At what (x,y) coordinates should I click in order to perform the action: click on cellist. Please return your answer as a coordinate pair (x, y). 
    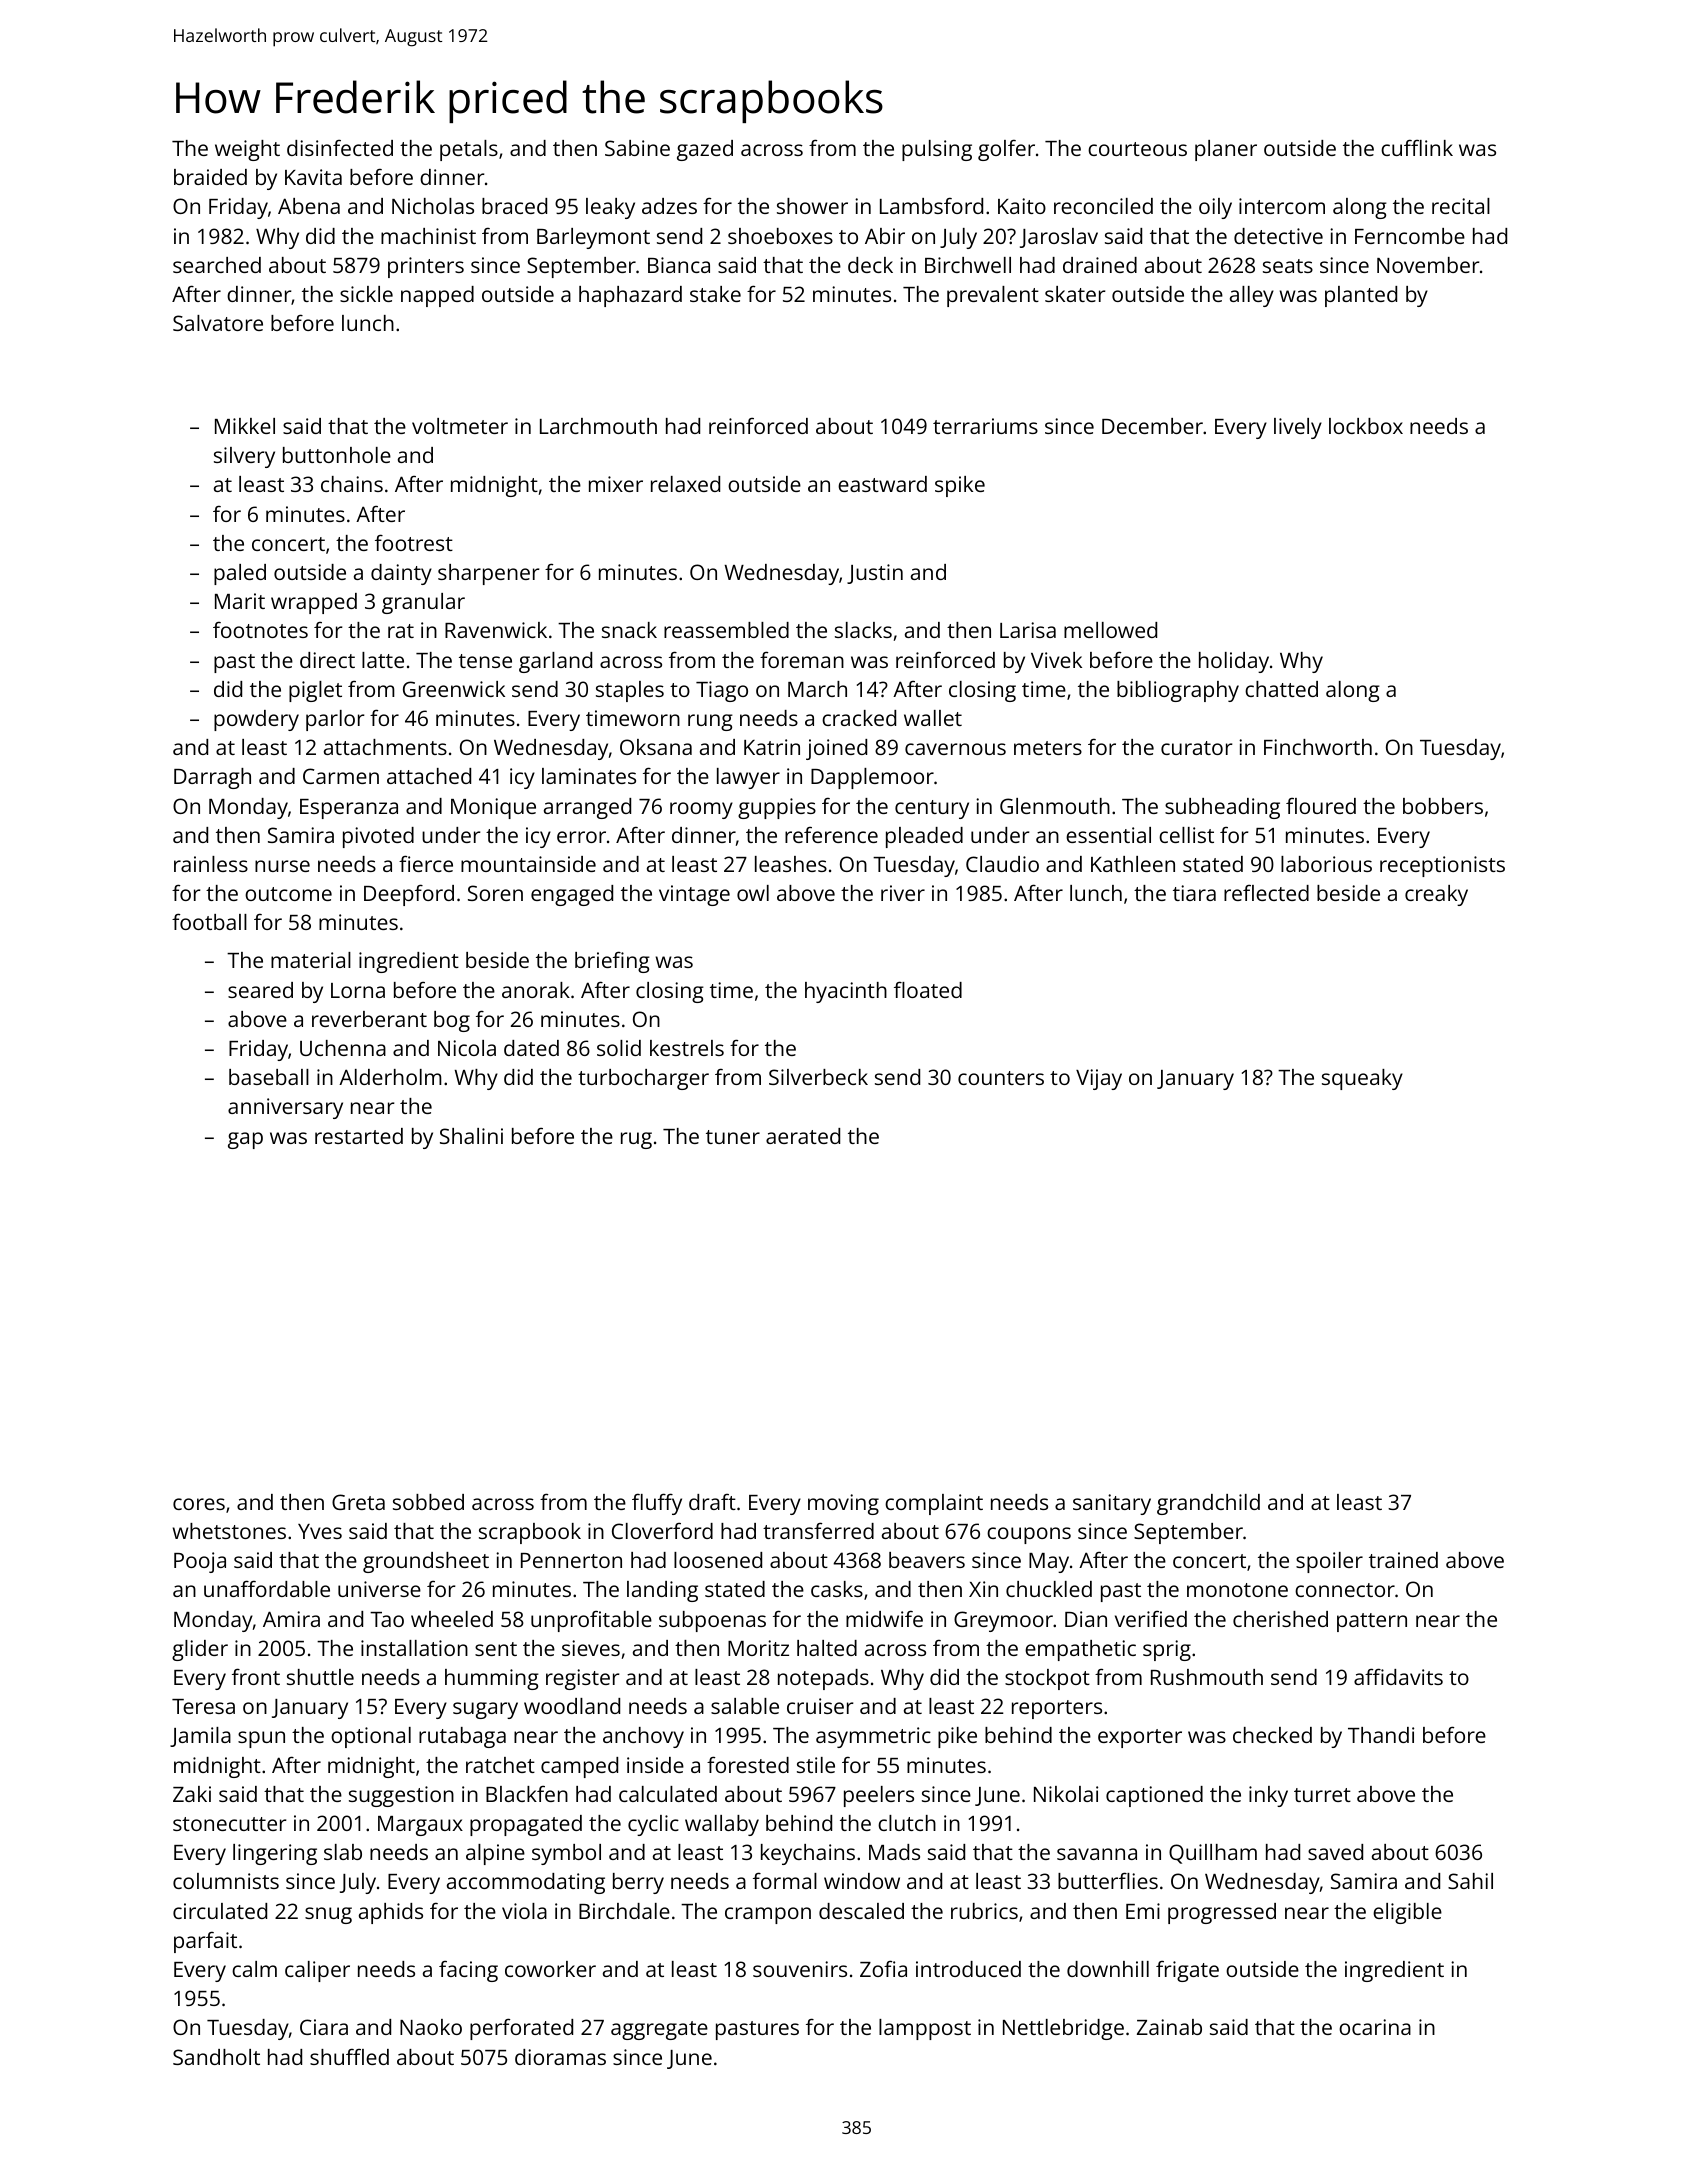
    Looking at the image, I should click on (1186, 835).
